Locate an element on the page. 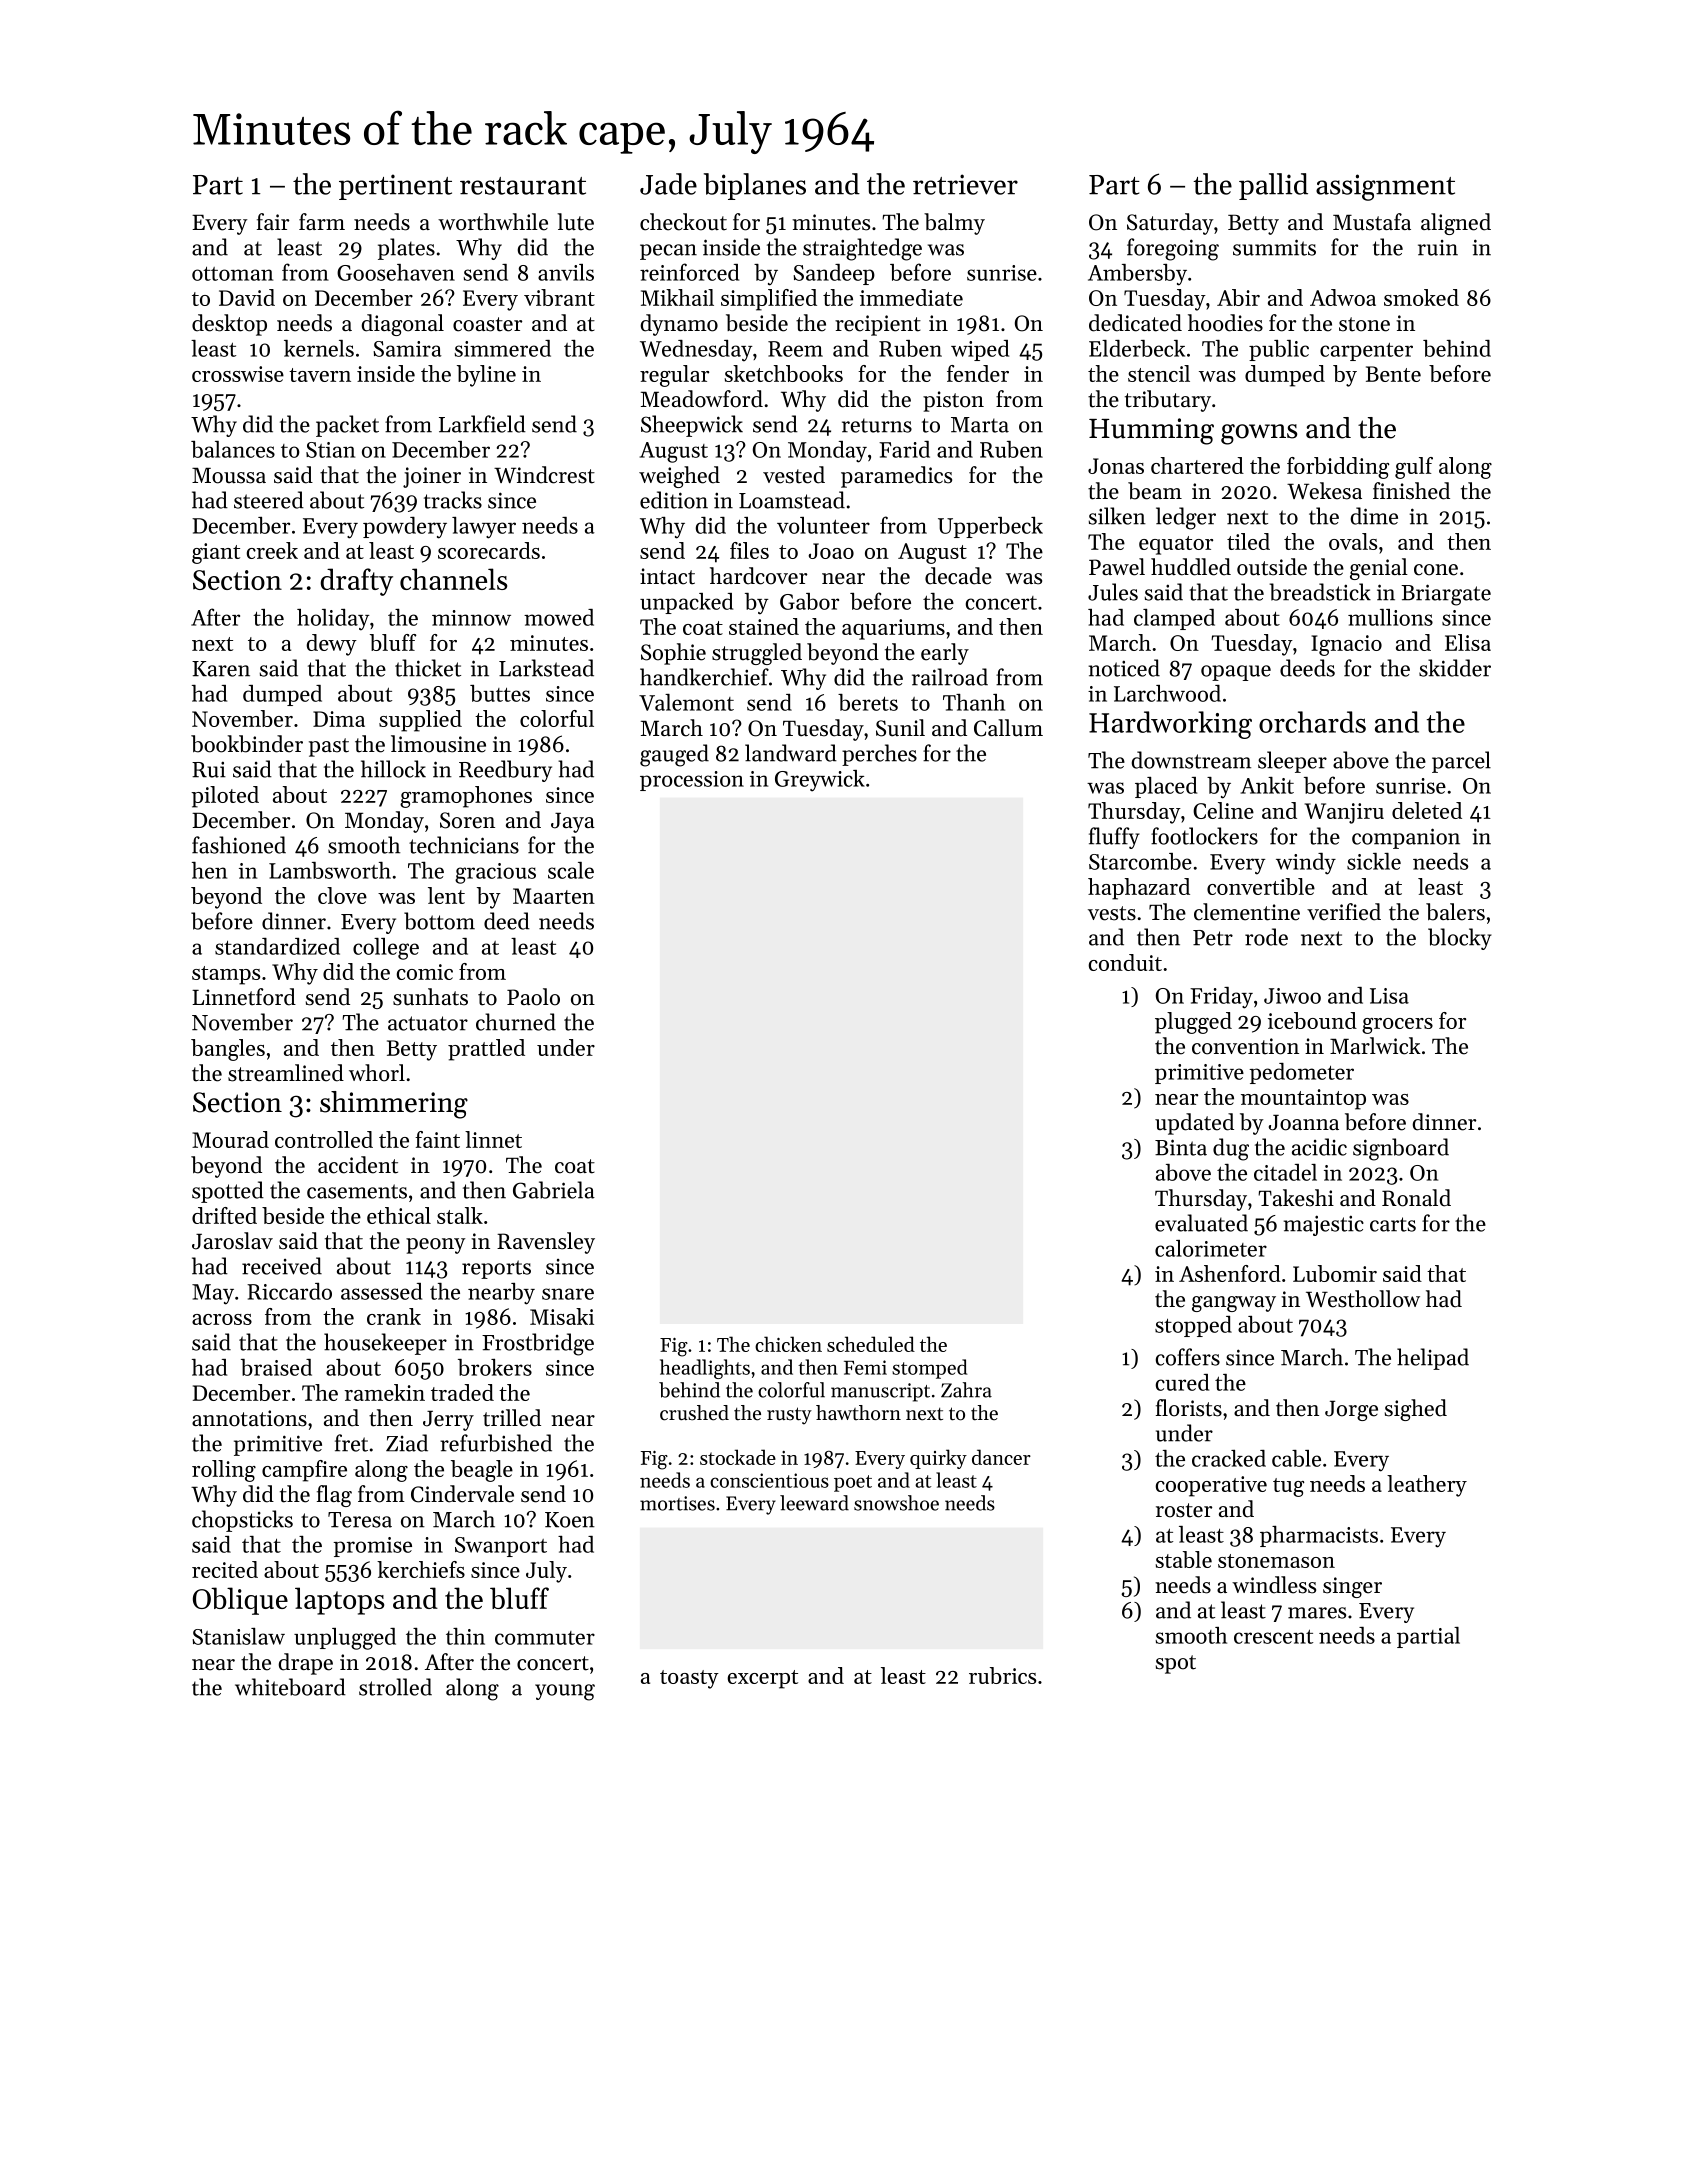 This document has width=1683, height=2178. stopped is located at coordinates (1193, 1326).
